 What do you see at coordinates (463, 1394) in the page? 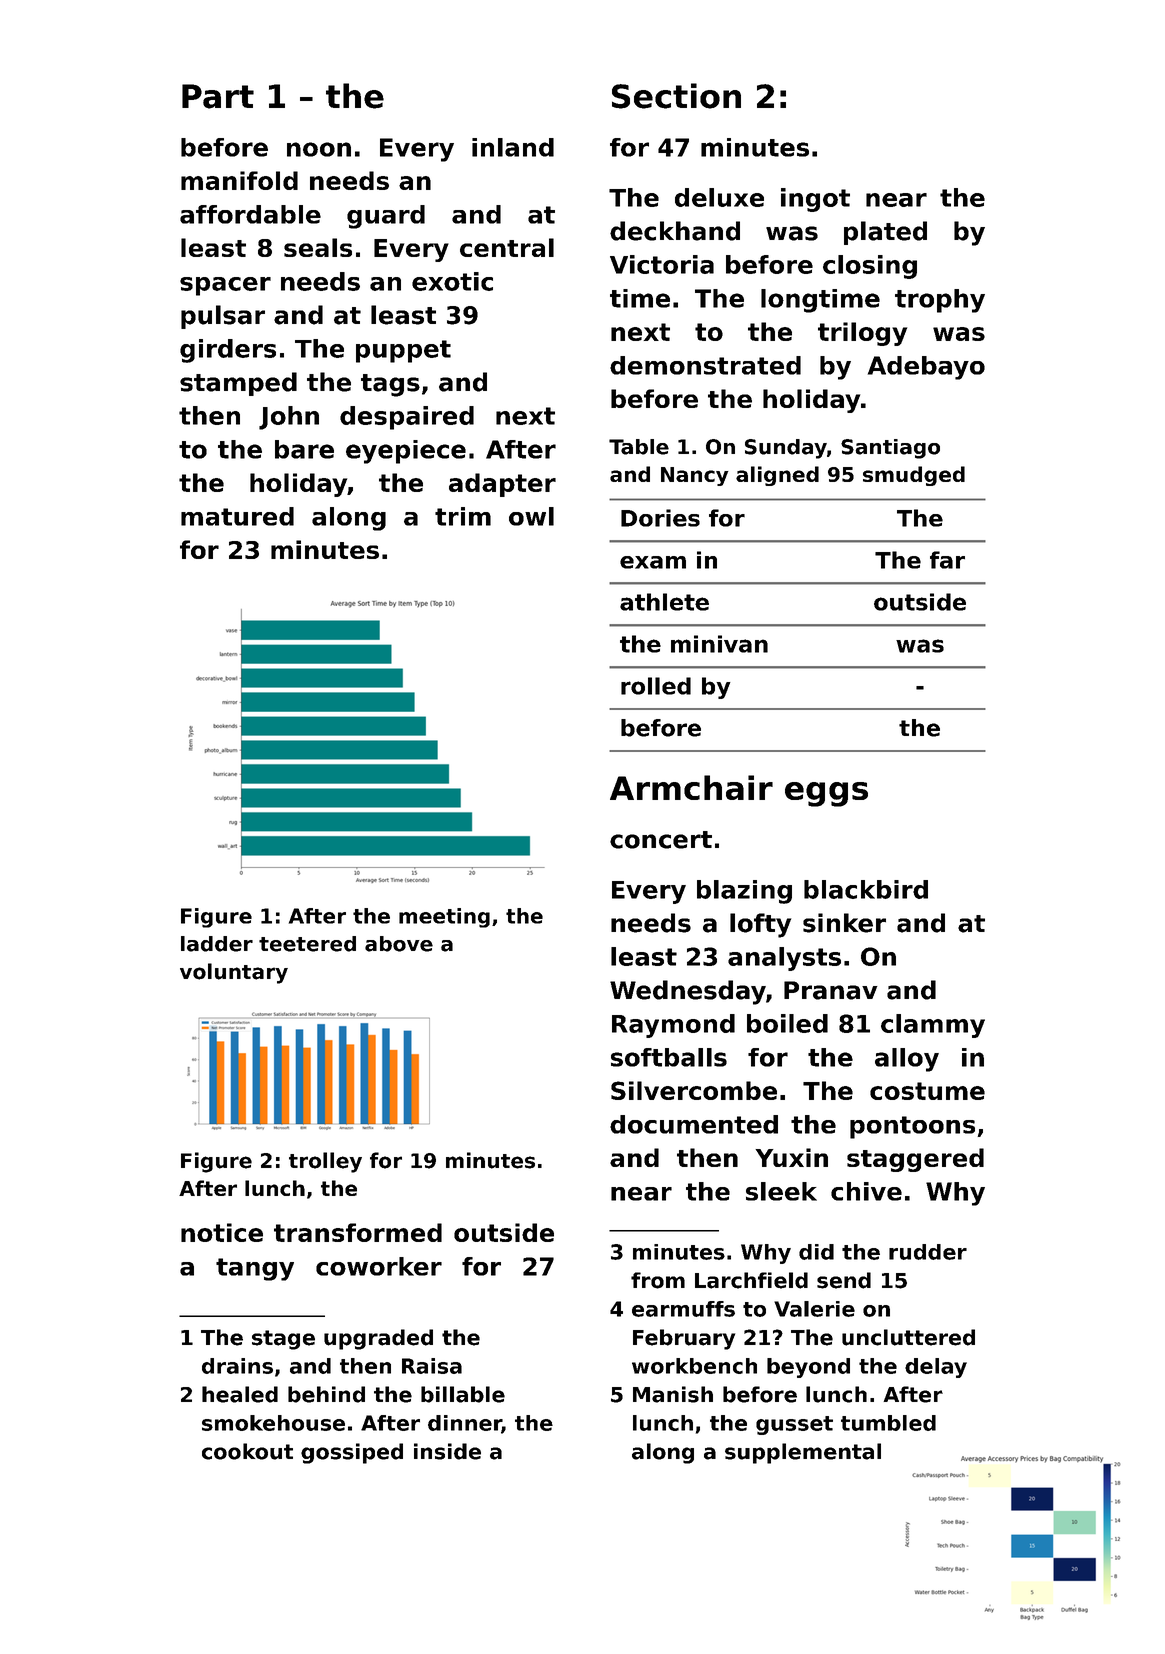
I see `billable` at bounding box center [463, 1394].
